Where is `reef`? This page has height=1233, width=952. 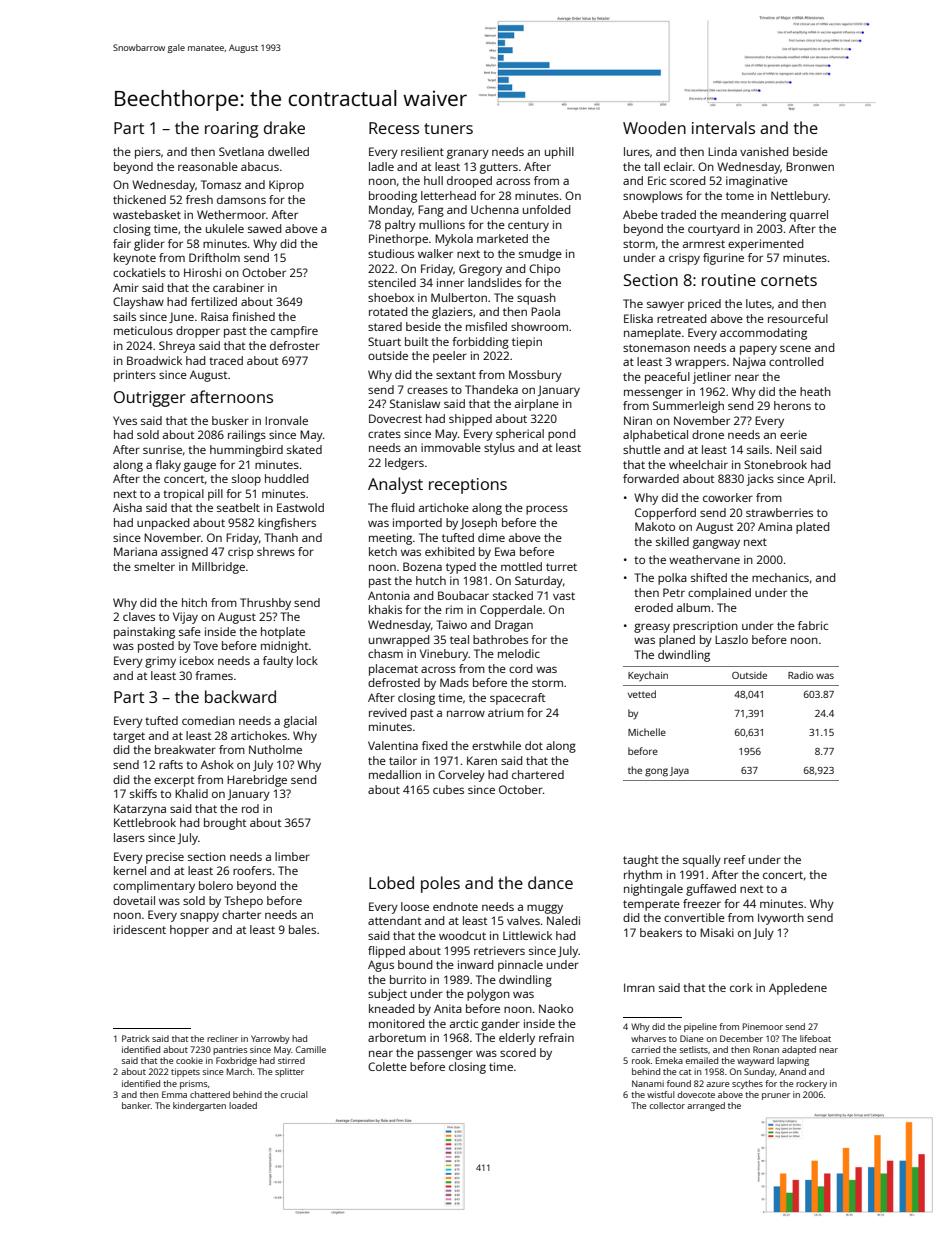
reef is located at coordinates (735, 859).
